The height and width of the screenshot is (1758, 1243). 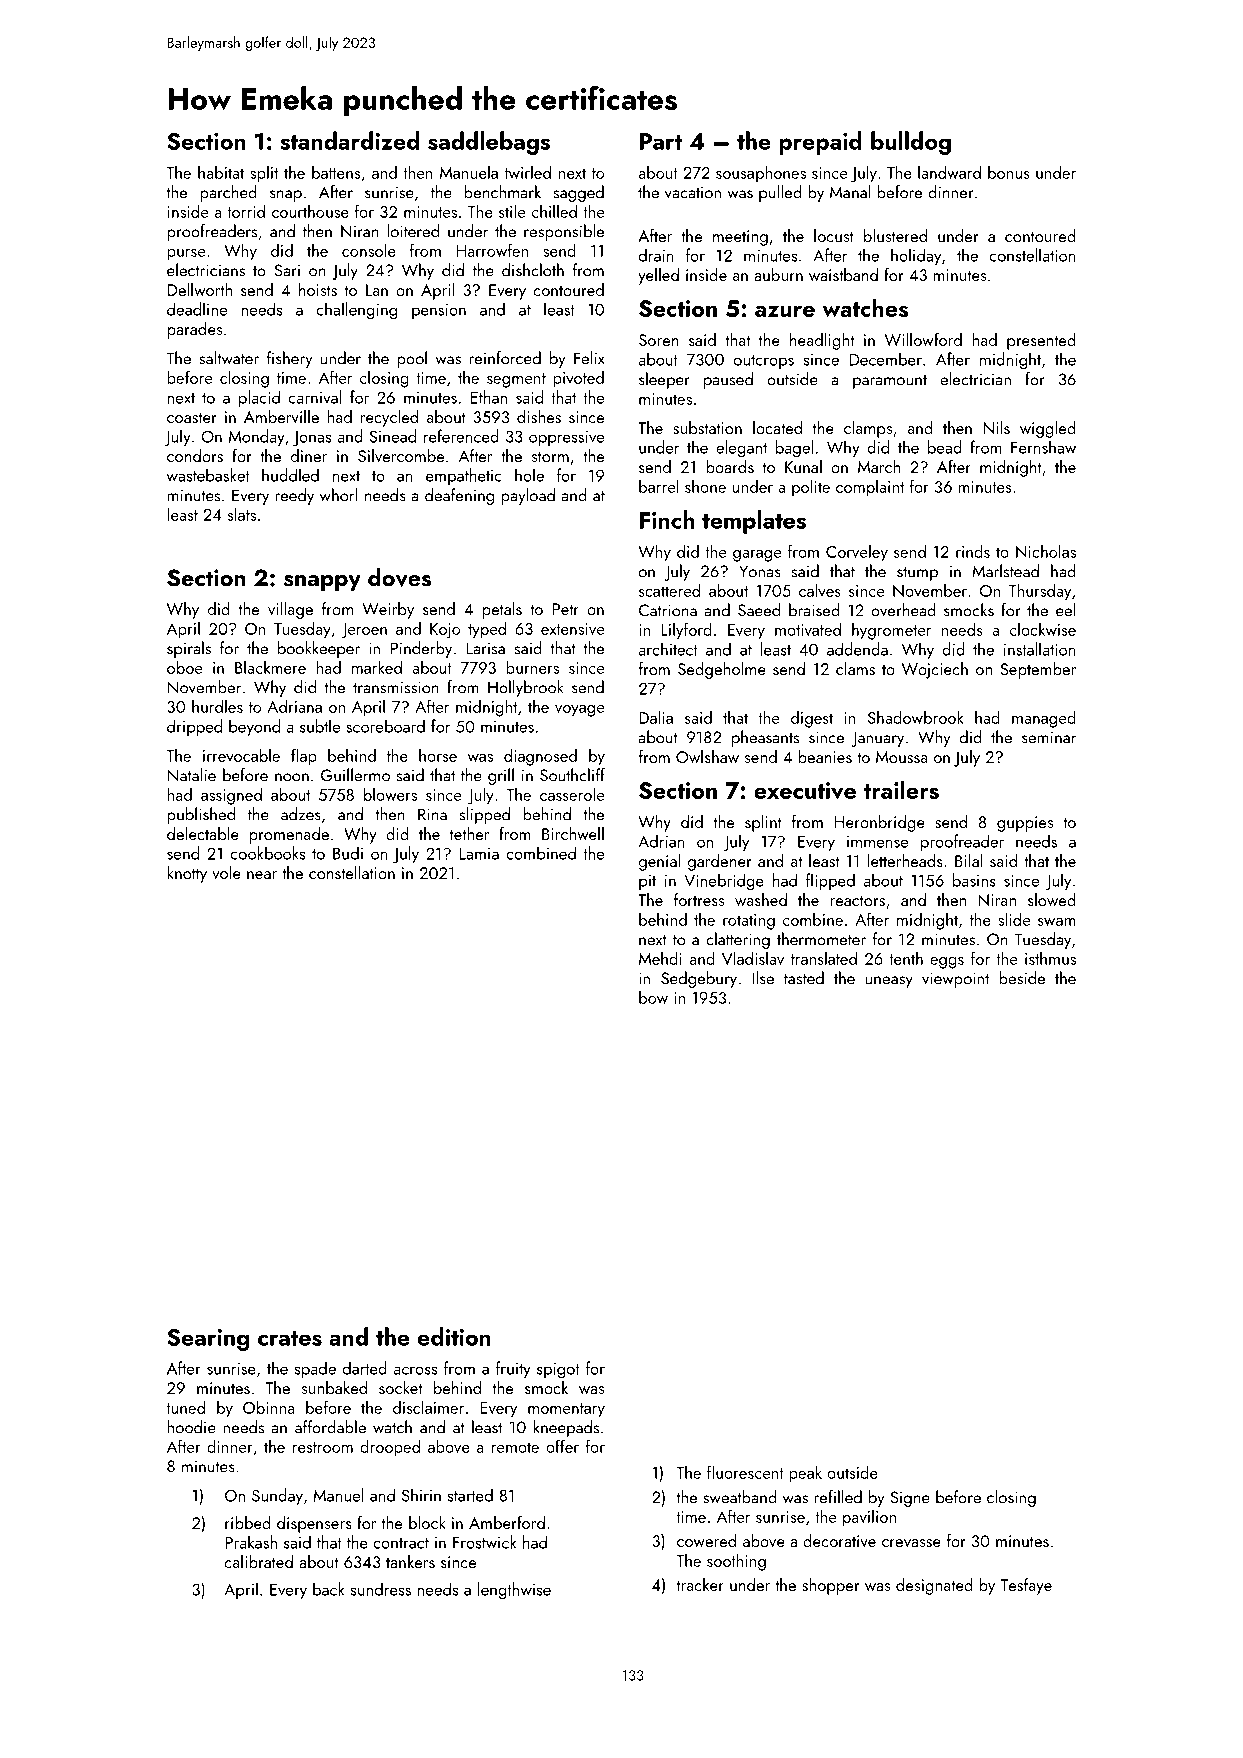 I want to click on basins, so click(x=974, y=880).
